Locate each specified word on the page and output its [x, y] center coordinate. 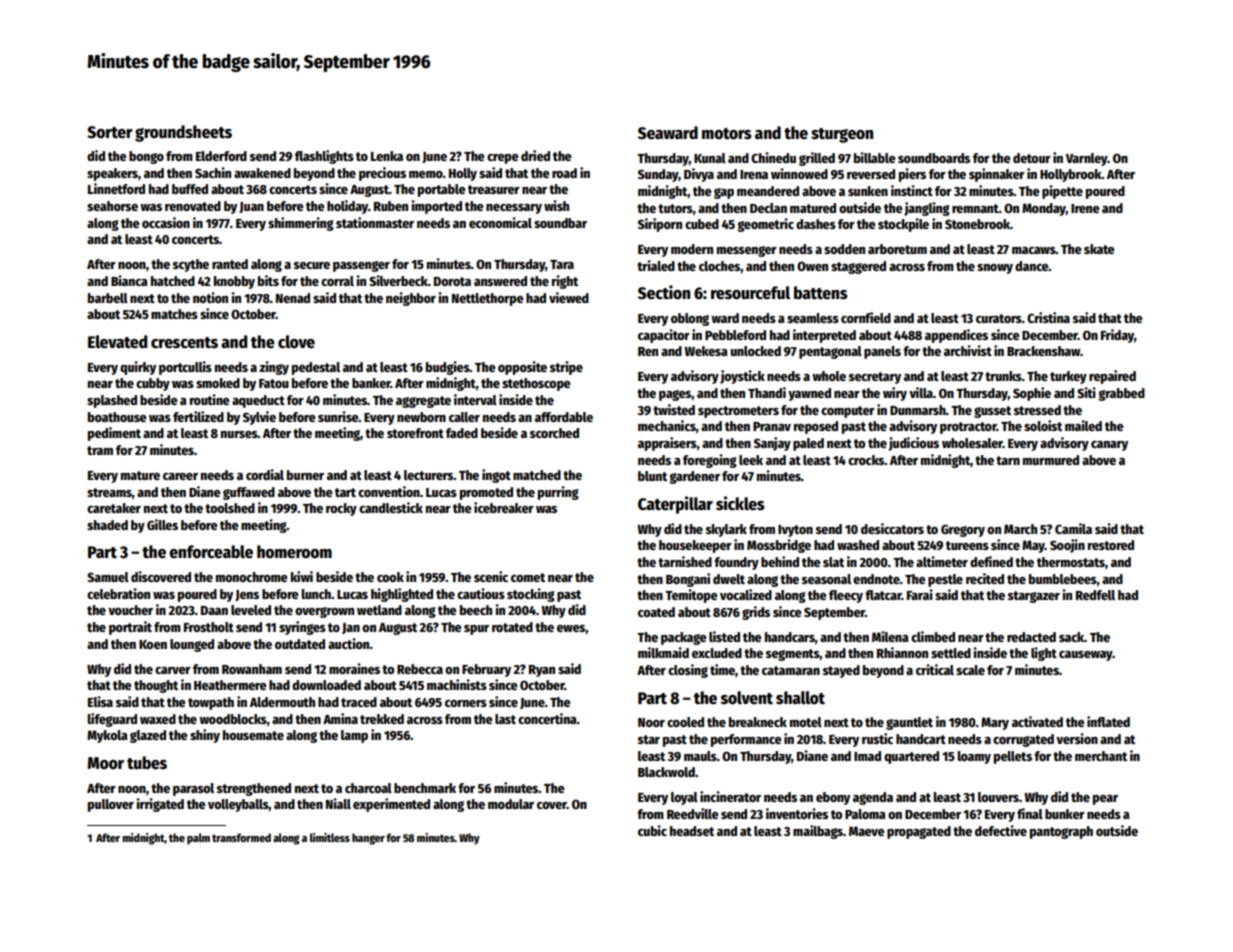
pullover [111, 805]
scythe [191, 265]
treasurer [494, 189]
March [1020, 529]
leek [751, 460]
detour [1032, 158]
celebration [118, 593]
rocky [341, 509]
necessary [514, 209]
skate [1099, 249]
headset [692, 831]
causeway [1086, 656]
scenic [491, 576]
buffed [190, 189]
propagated [919, 832]
